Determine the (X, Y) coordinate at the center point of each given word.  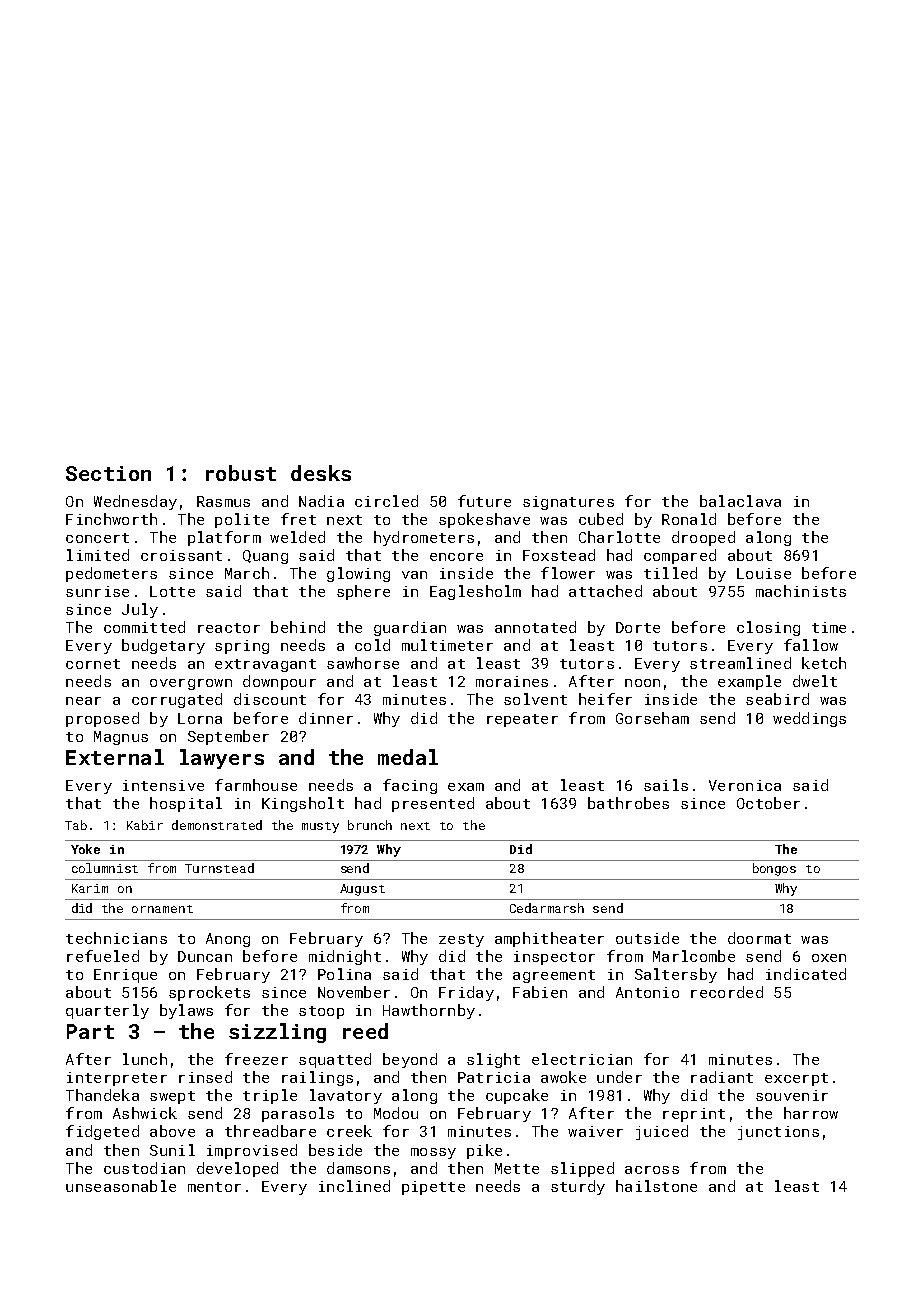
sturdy (578, 1187)
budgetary (163, 646)
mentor (214, 1187)
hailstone (656, 1186)
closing (768, 628)
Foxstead (559, 555)
